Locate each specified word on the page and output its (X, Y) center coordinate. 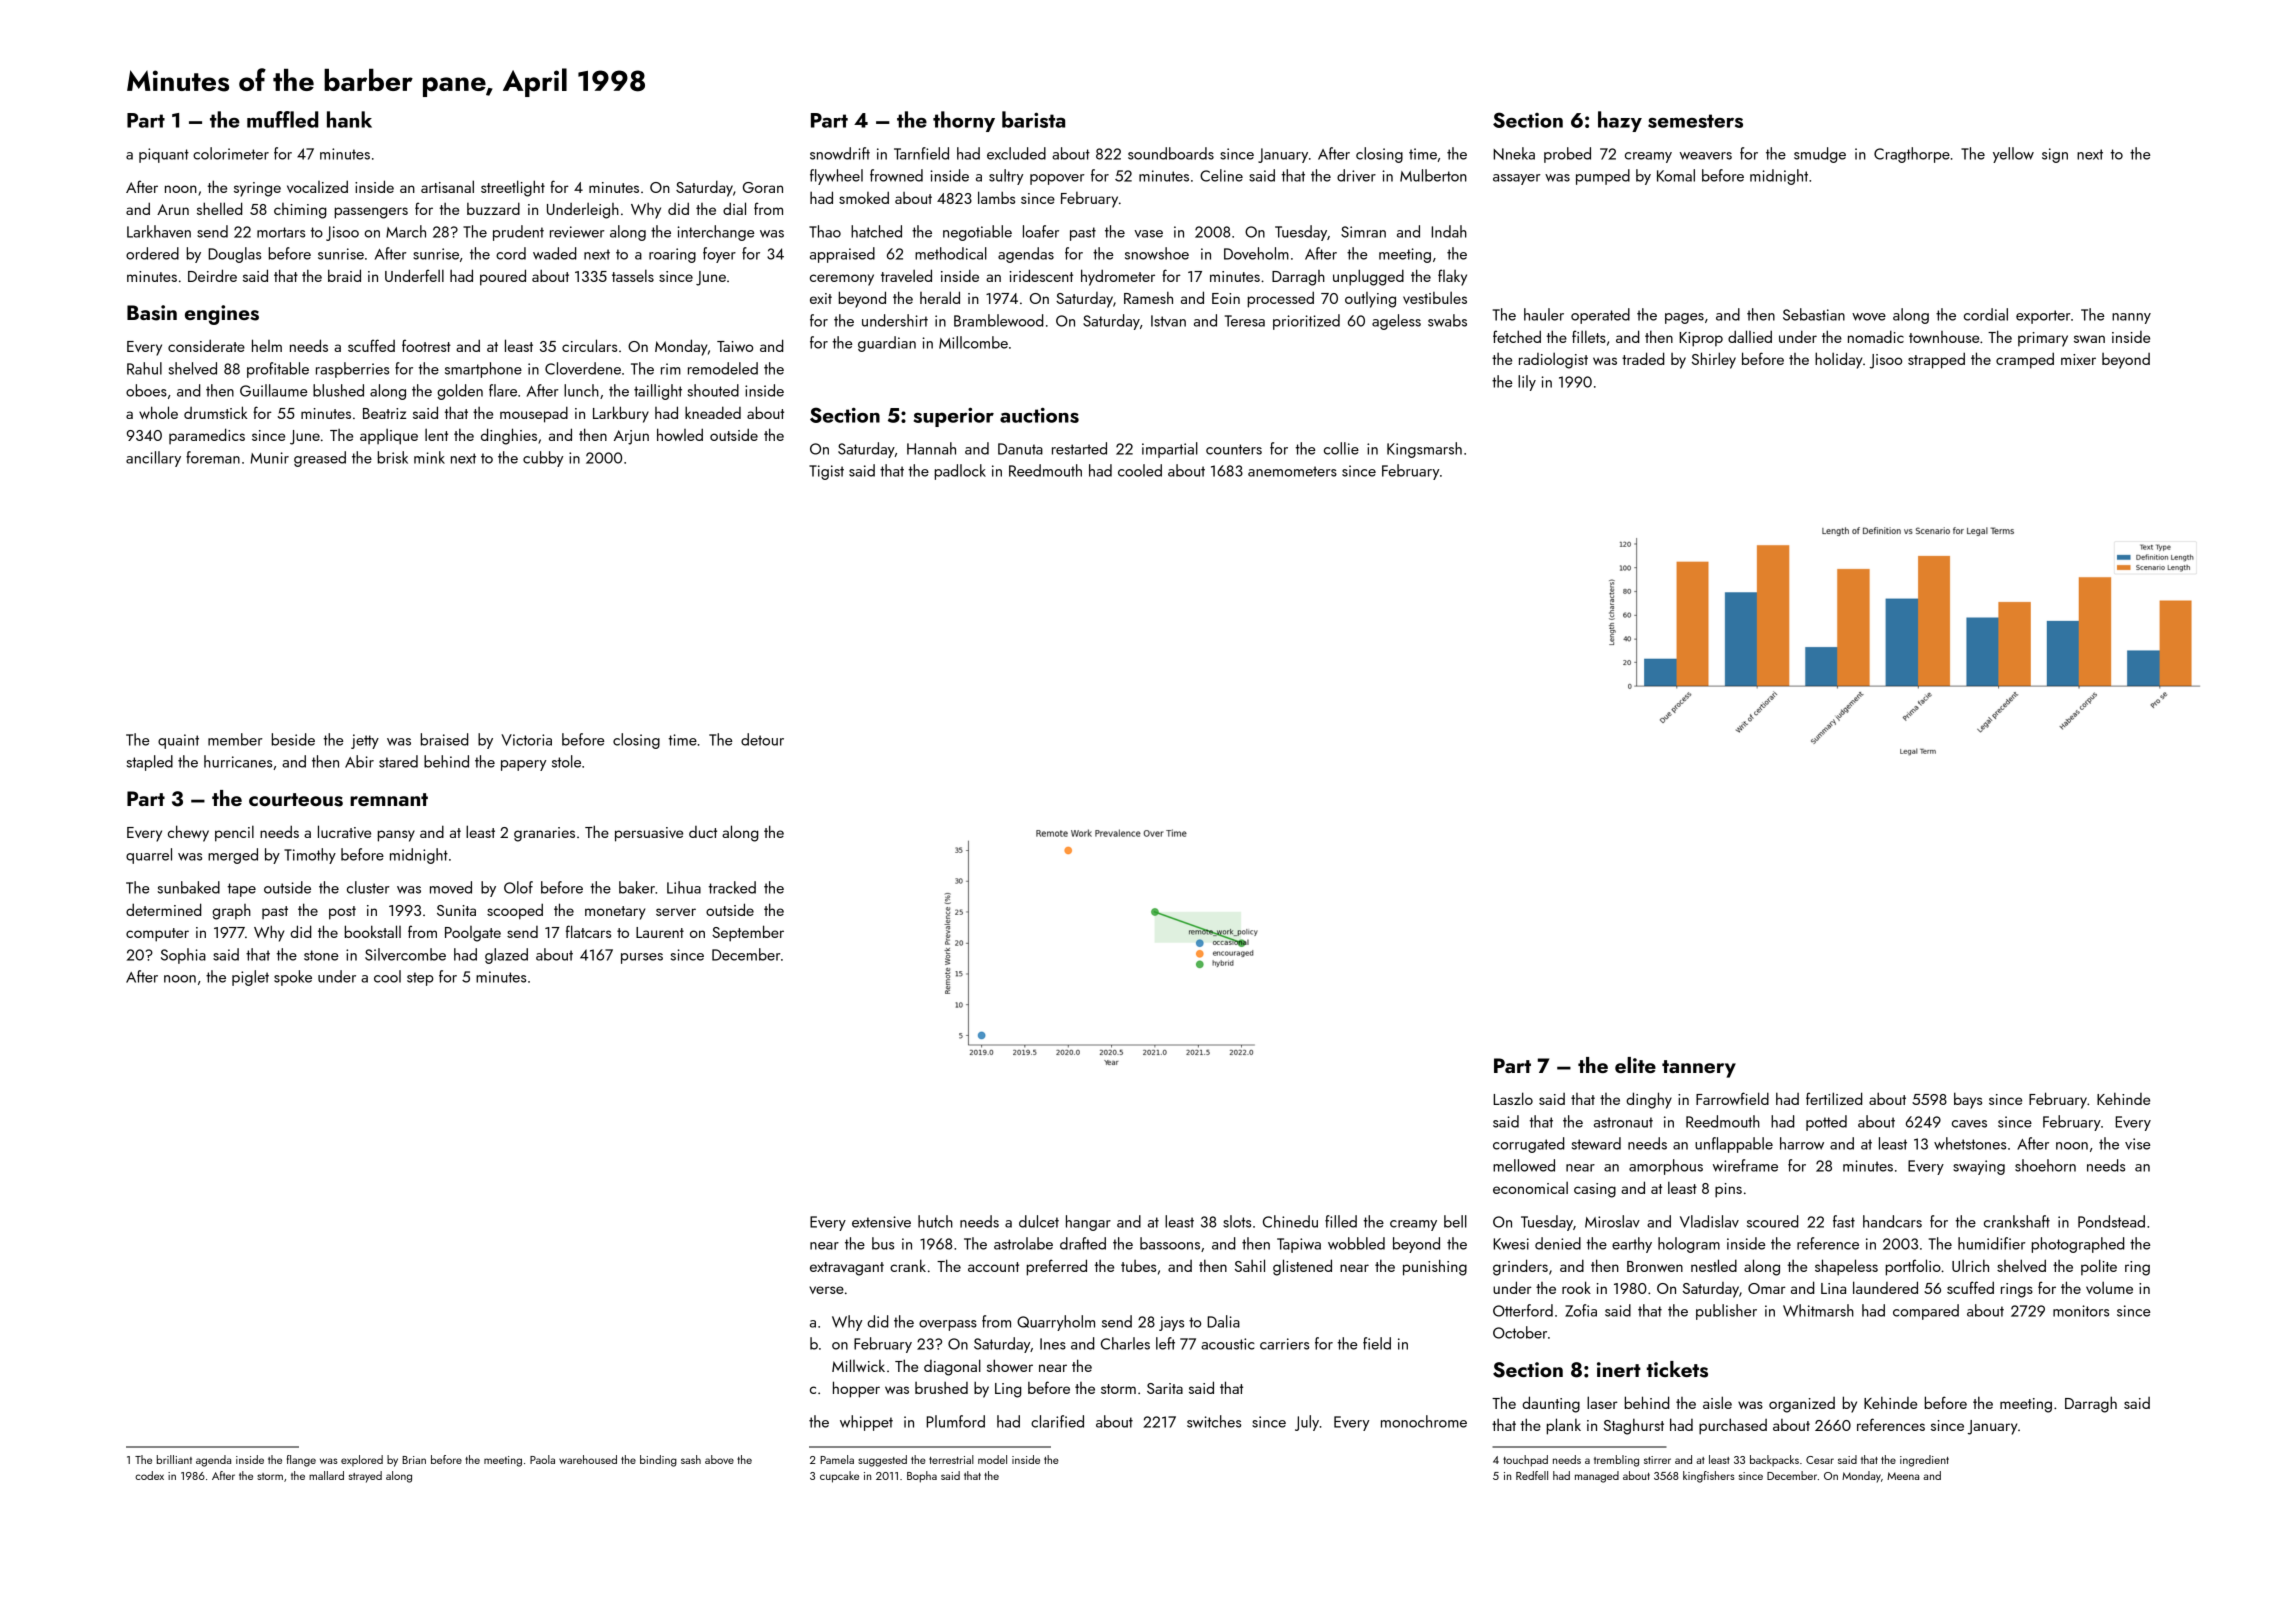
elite (1635, 1065)
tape (242, 890)
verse (826, 1290)
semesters (1695, 121)
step (420, 979)
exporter (2043, 317)
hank (349, 119)
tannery (1699, 1069)
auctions (1039, 415)
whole (158, 412)
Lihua (684, 887)
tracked (732, 887)
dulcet (1039, 1221)
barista (1033, 119)
